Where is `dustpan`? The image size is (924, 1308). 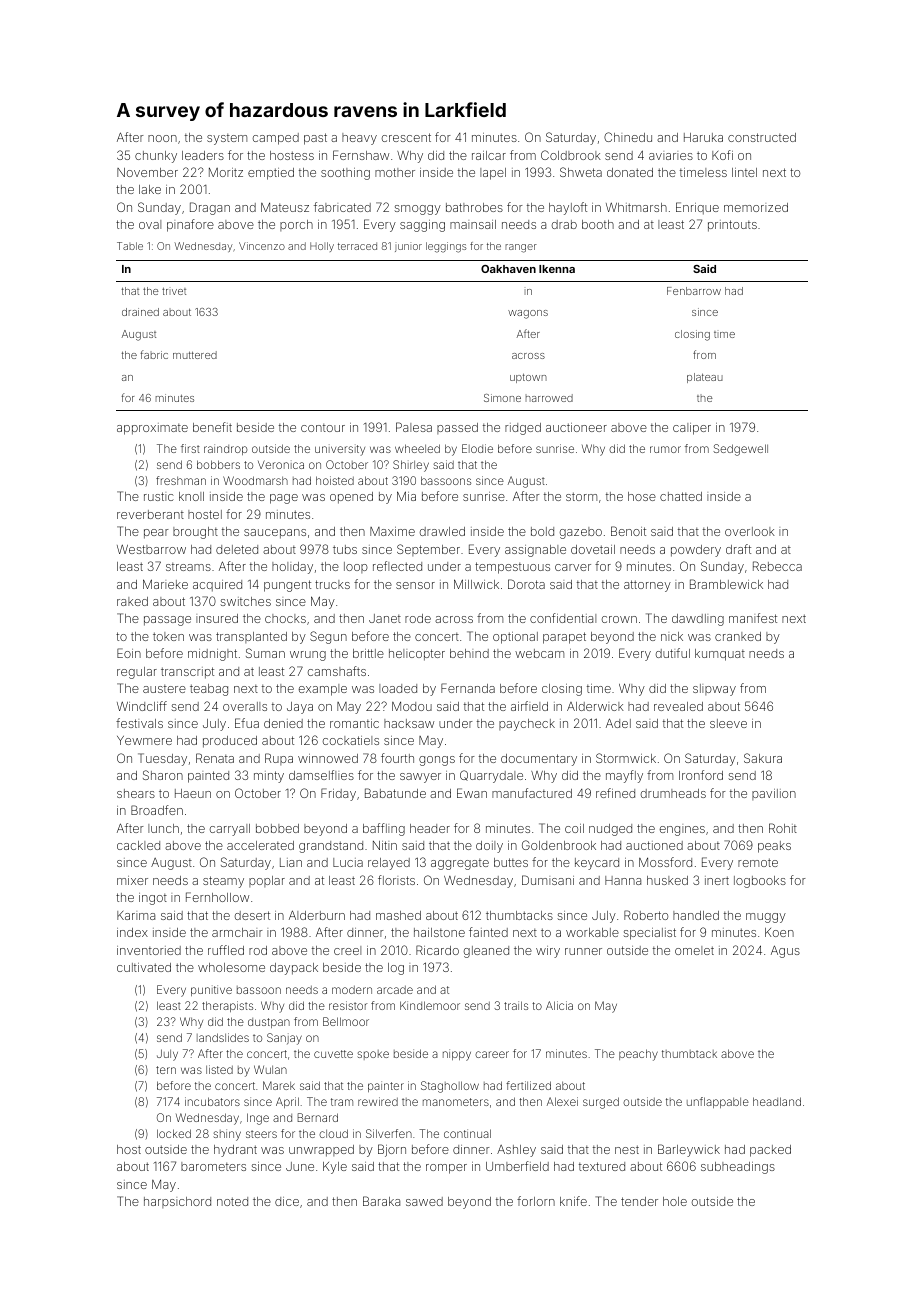
dustpan is located at coordinates (269, 1023).
